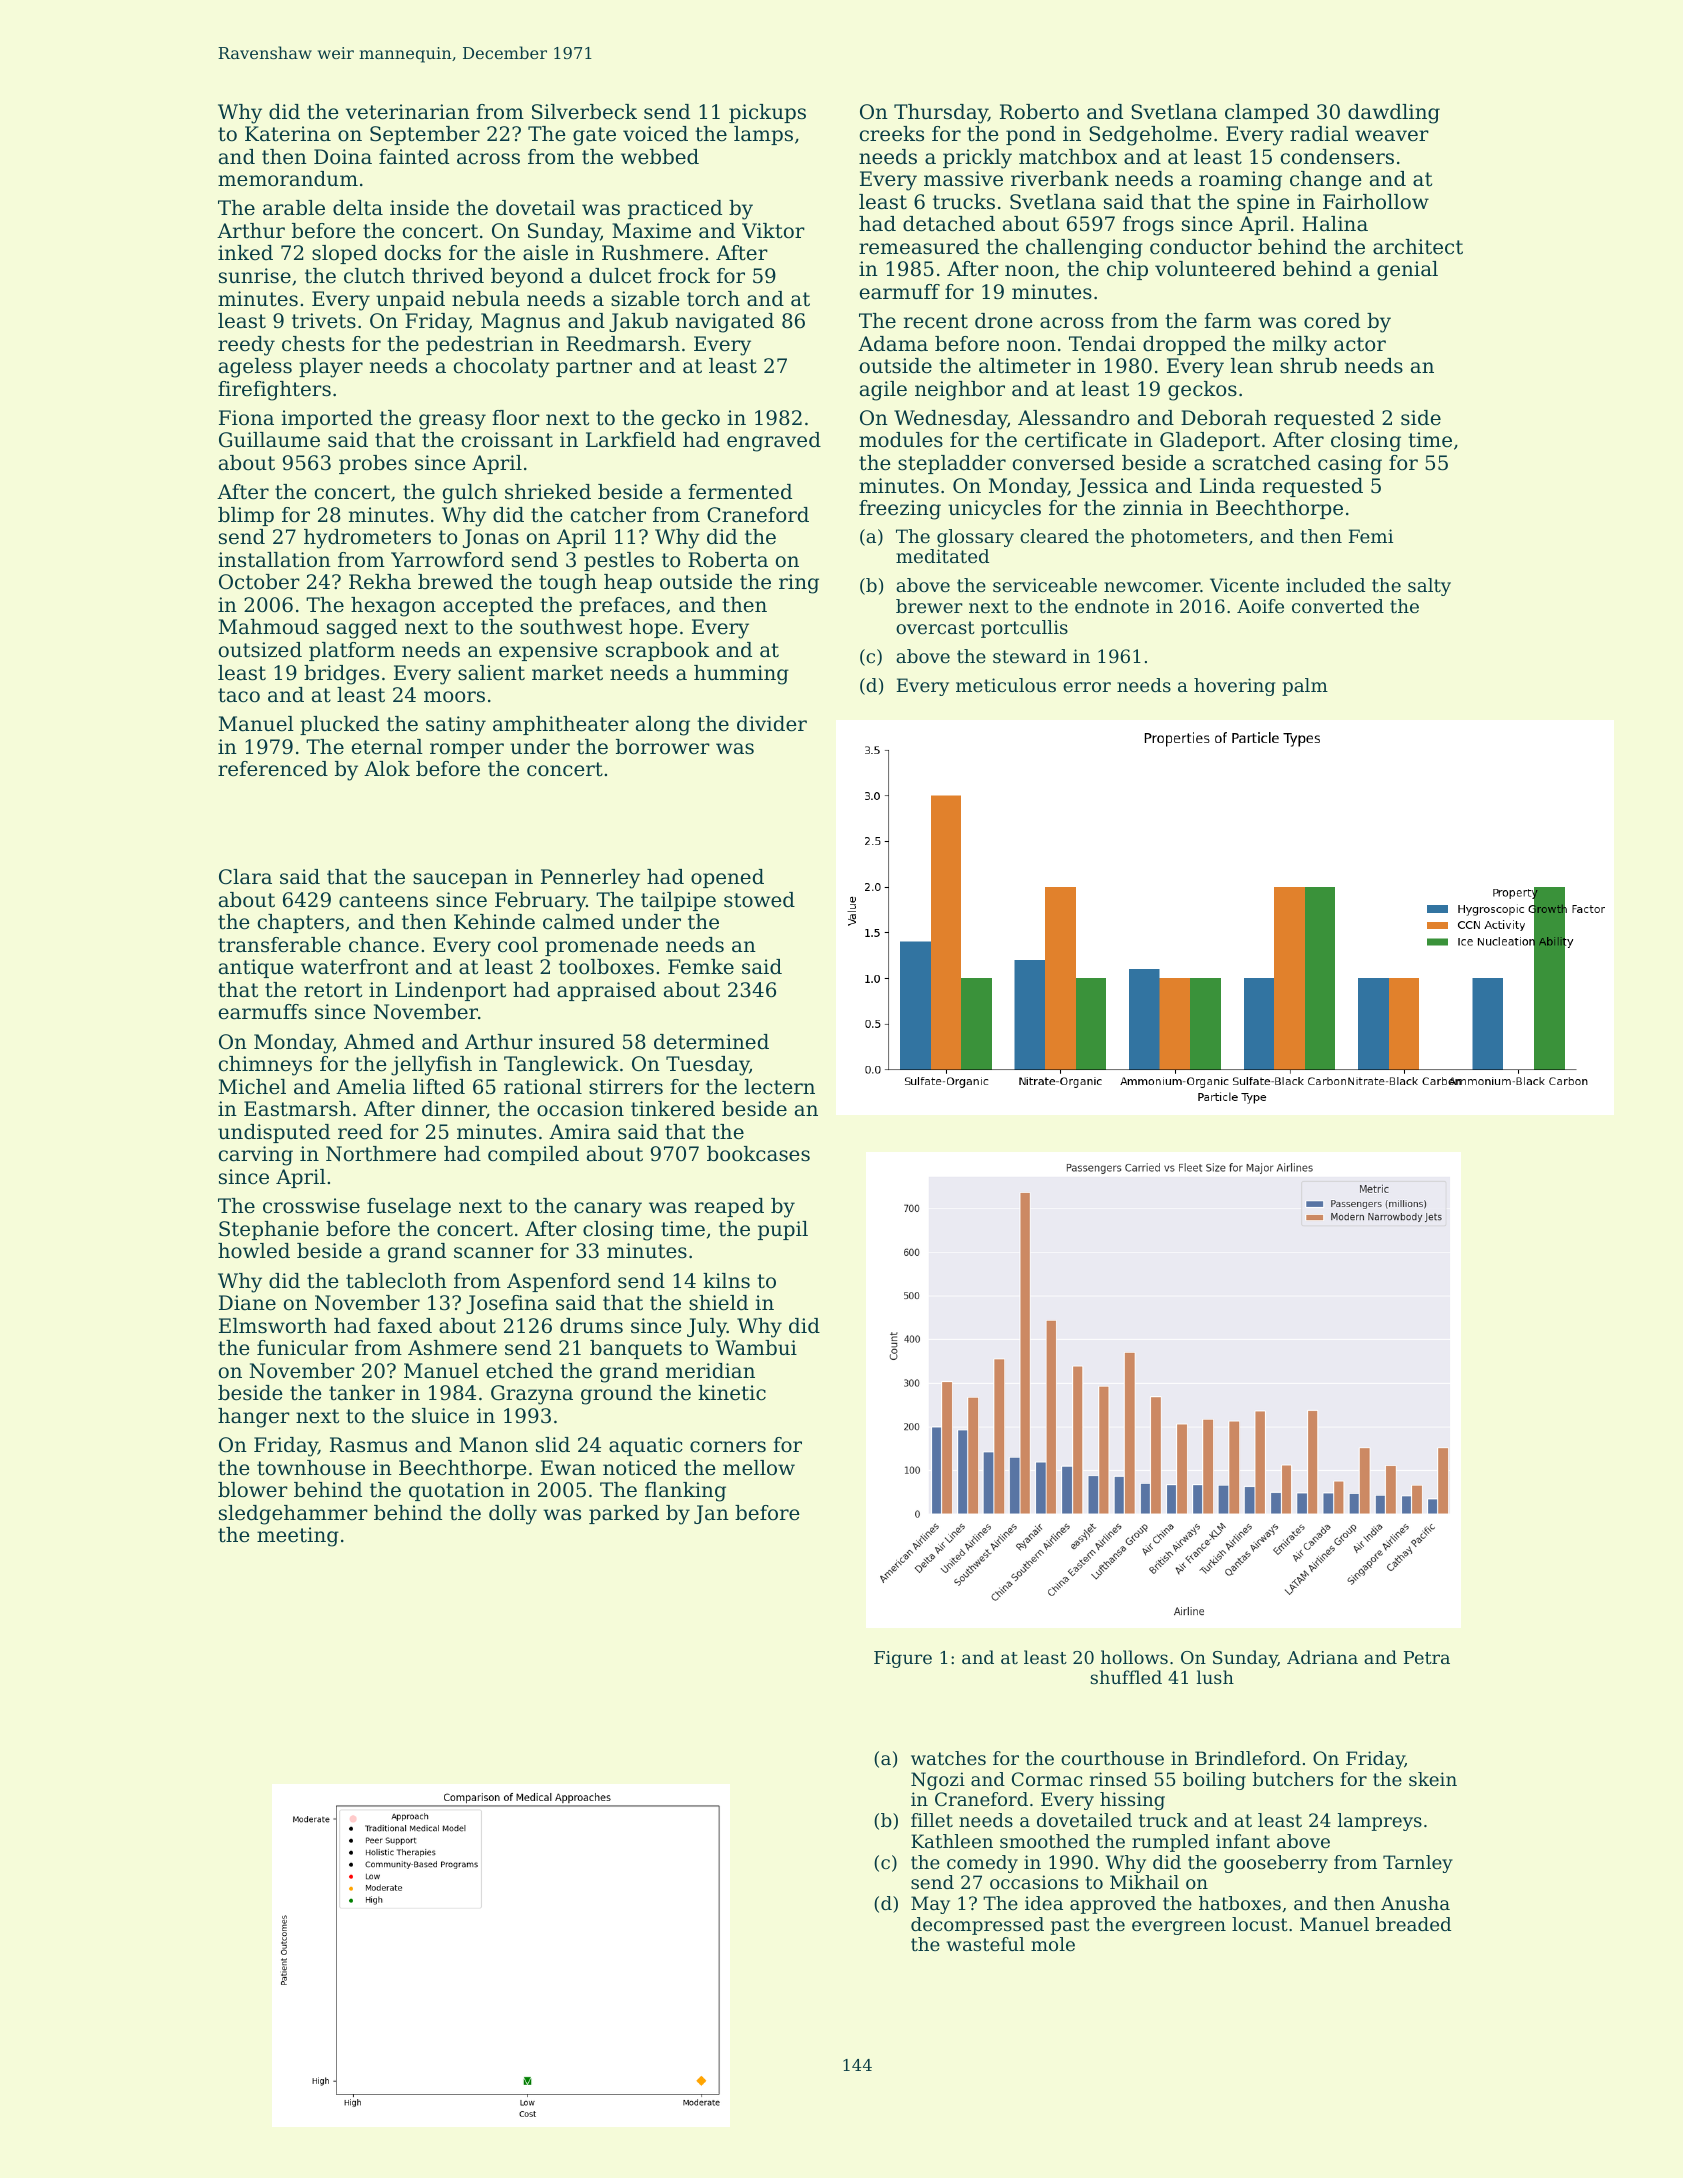 This screenshot has width=1683, height=2178. Describe the element at coordinates (1134, 1657) in the screenshot. I see `hollows` at that location.
